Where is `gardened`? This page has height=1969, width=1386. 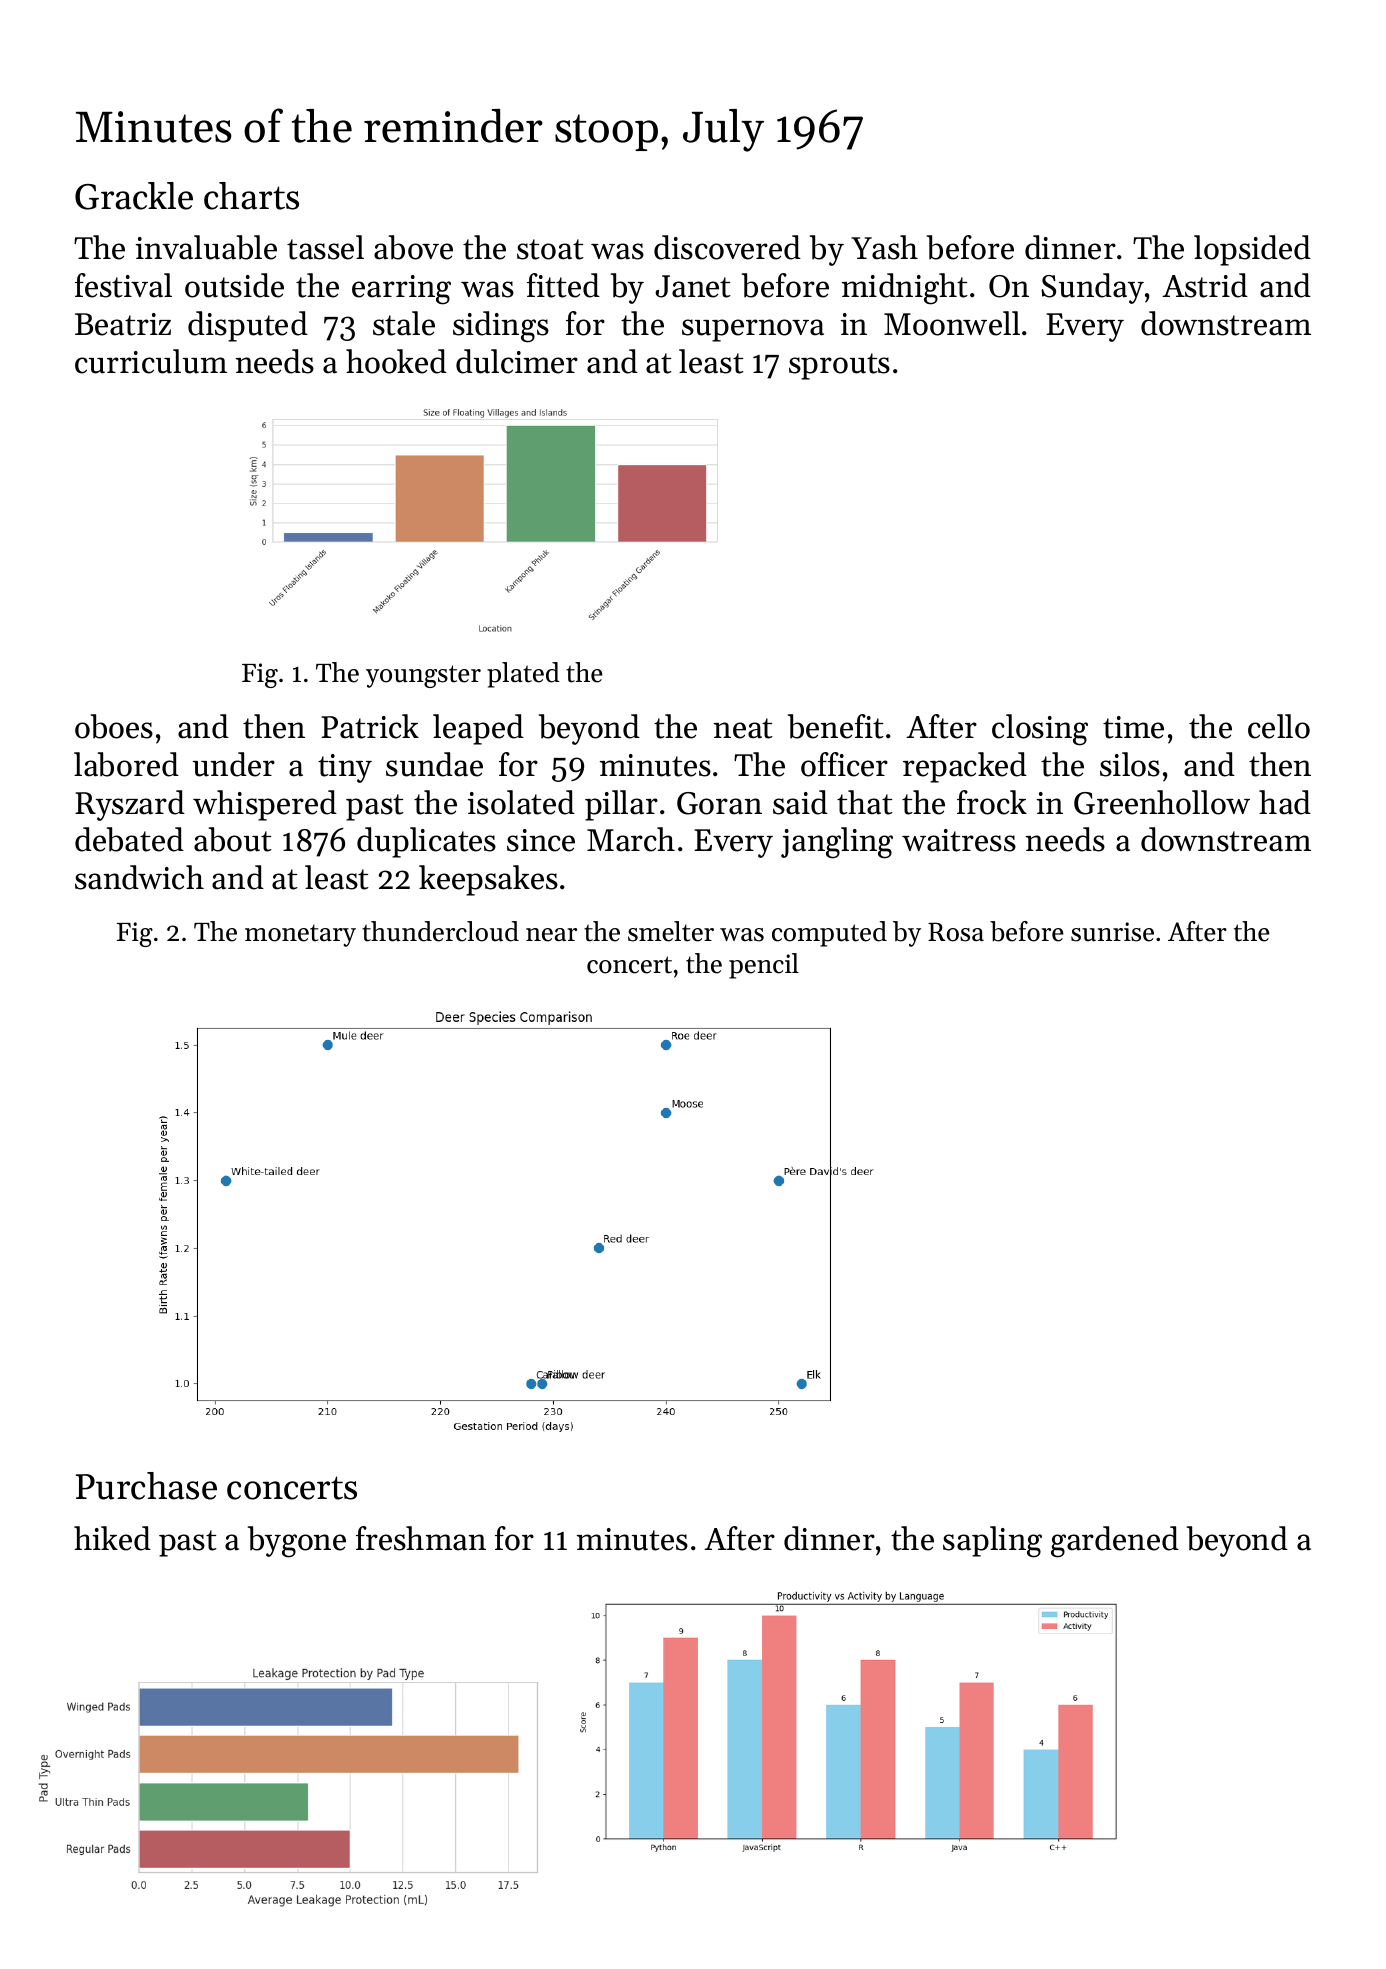
gardened is located at coordinates (1115, 1542).
